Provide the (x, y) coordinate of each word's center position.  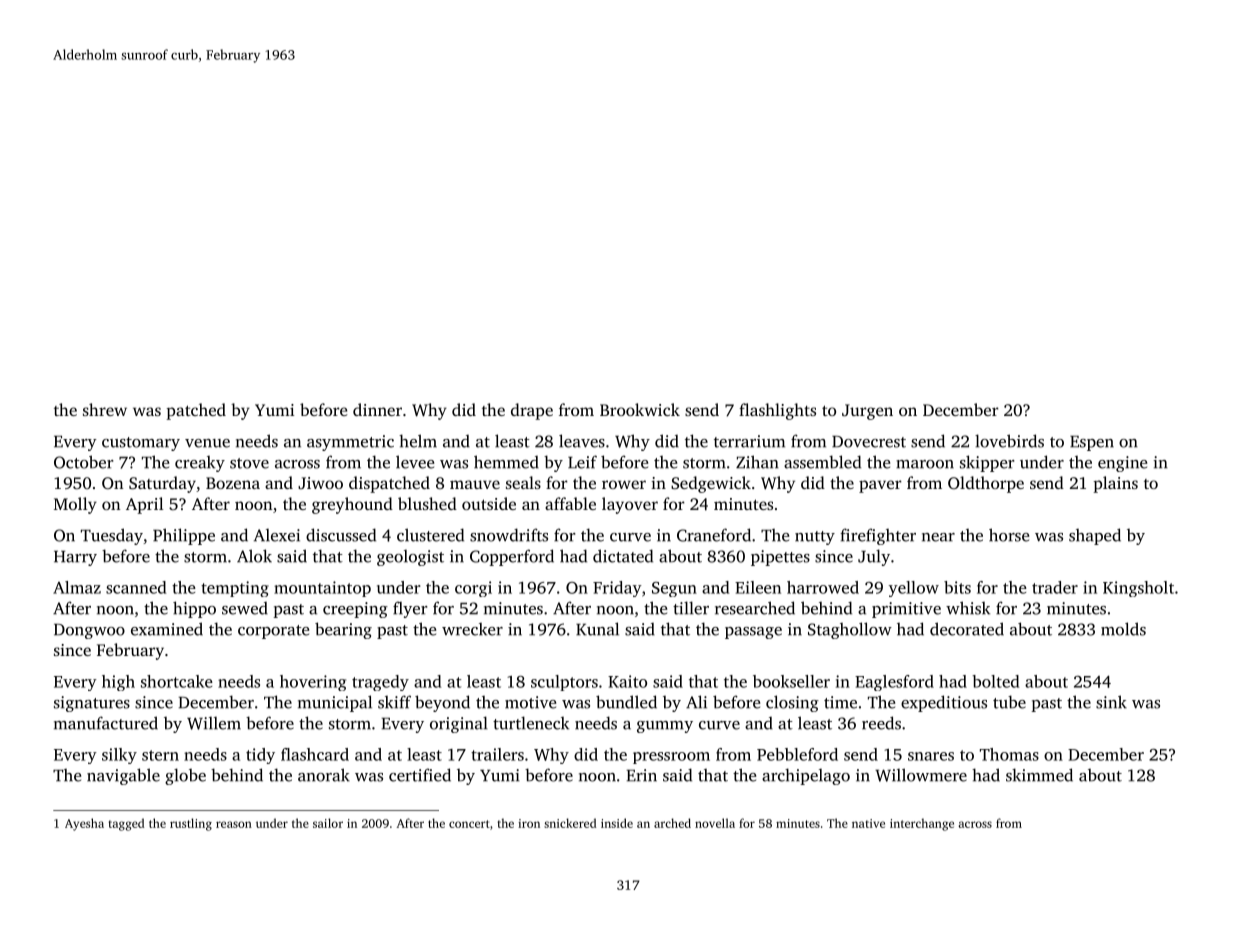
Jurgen (867, 412)
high (118, 683)
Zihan (757, 462)
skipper (987, 463)
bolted (995, 681)
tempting (235, 589)
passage (753, 633)
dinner (377, 409)
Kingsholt (1138, 589)
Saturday (162, 484)
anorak (324, 775)
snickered (570, 823)
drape (532, 411)
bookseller (791, 681)
